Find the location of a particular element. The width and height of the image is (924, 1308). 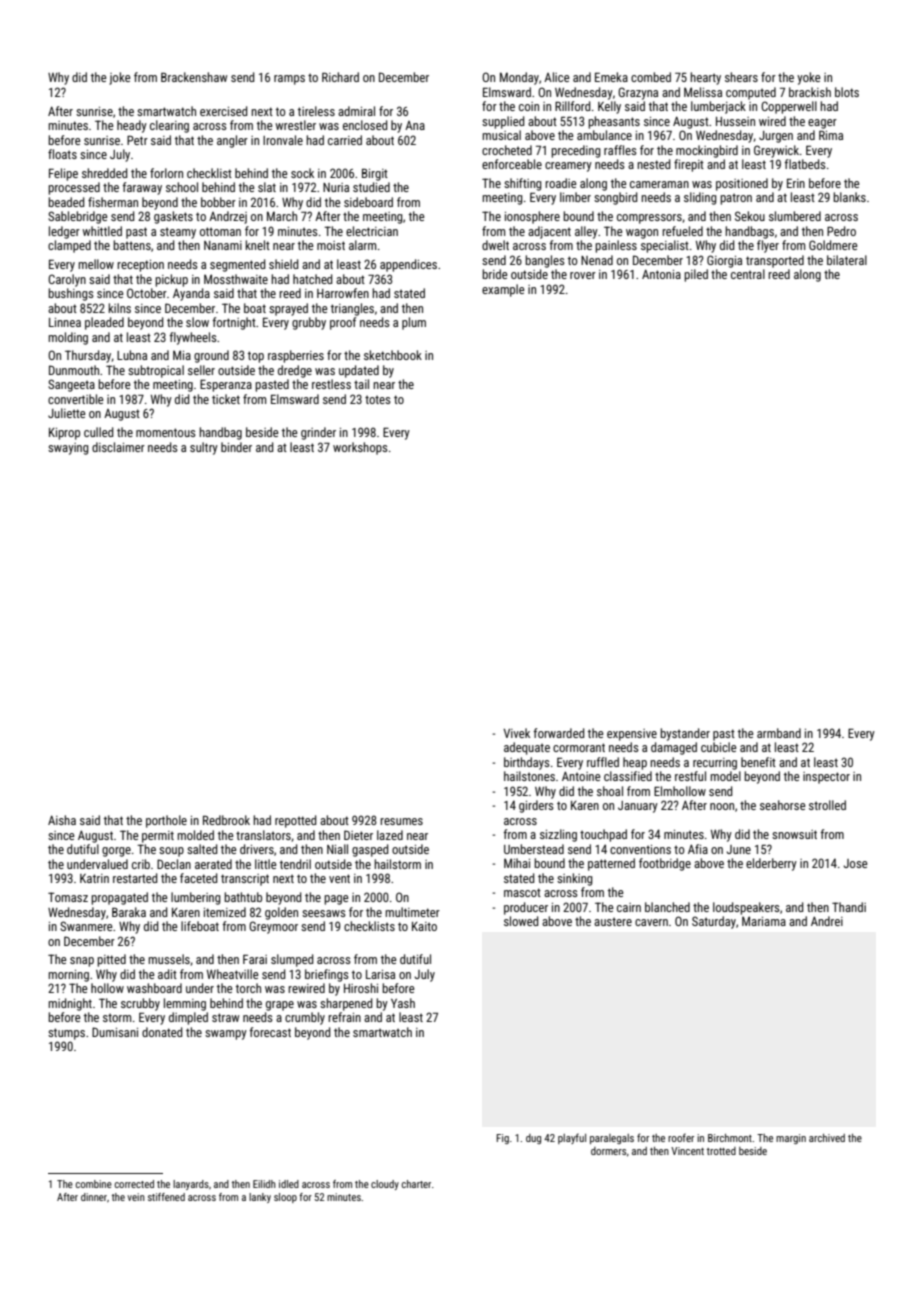

sinking is located at coordinates (575, 879).
